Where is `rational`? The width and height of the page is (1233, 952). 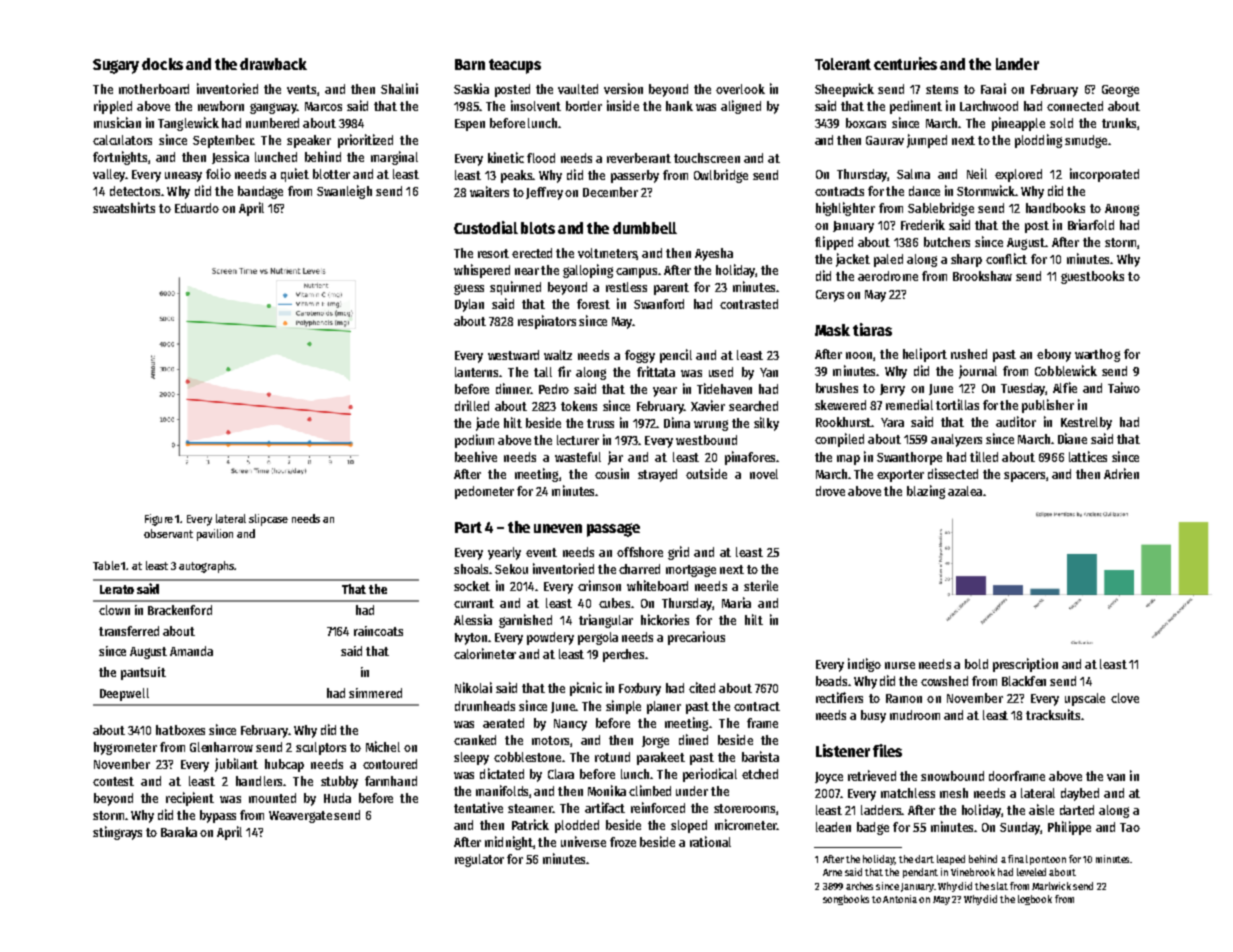 rational is located at coordinates (710, 841).
